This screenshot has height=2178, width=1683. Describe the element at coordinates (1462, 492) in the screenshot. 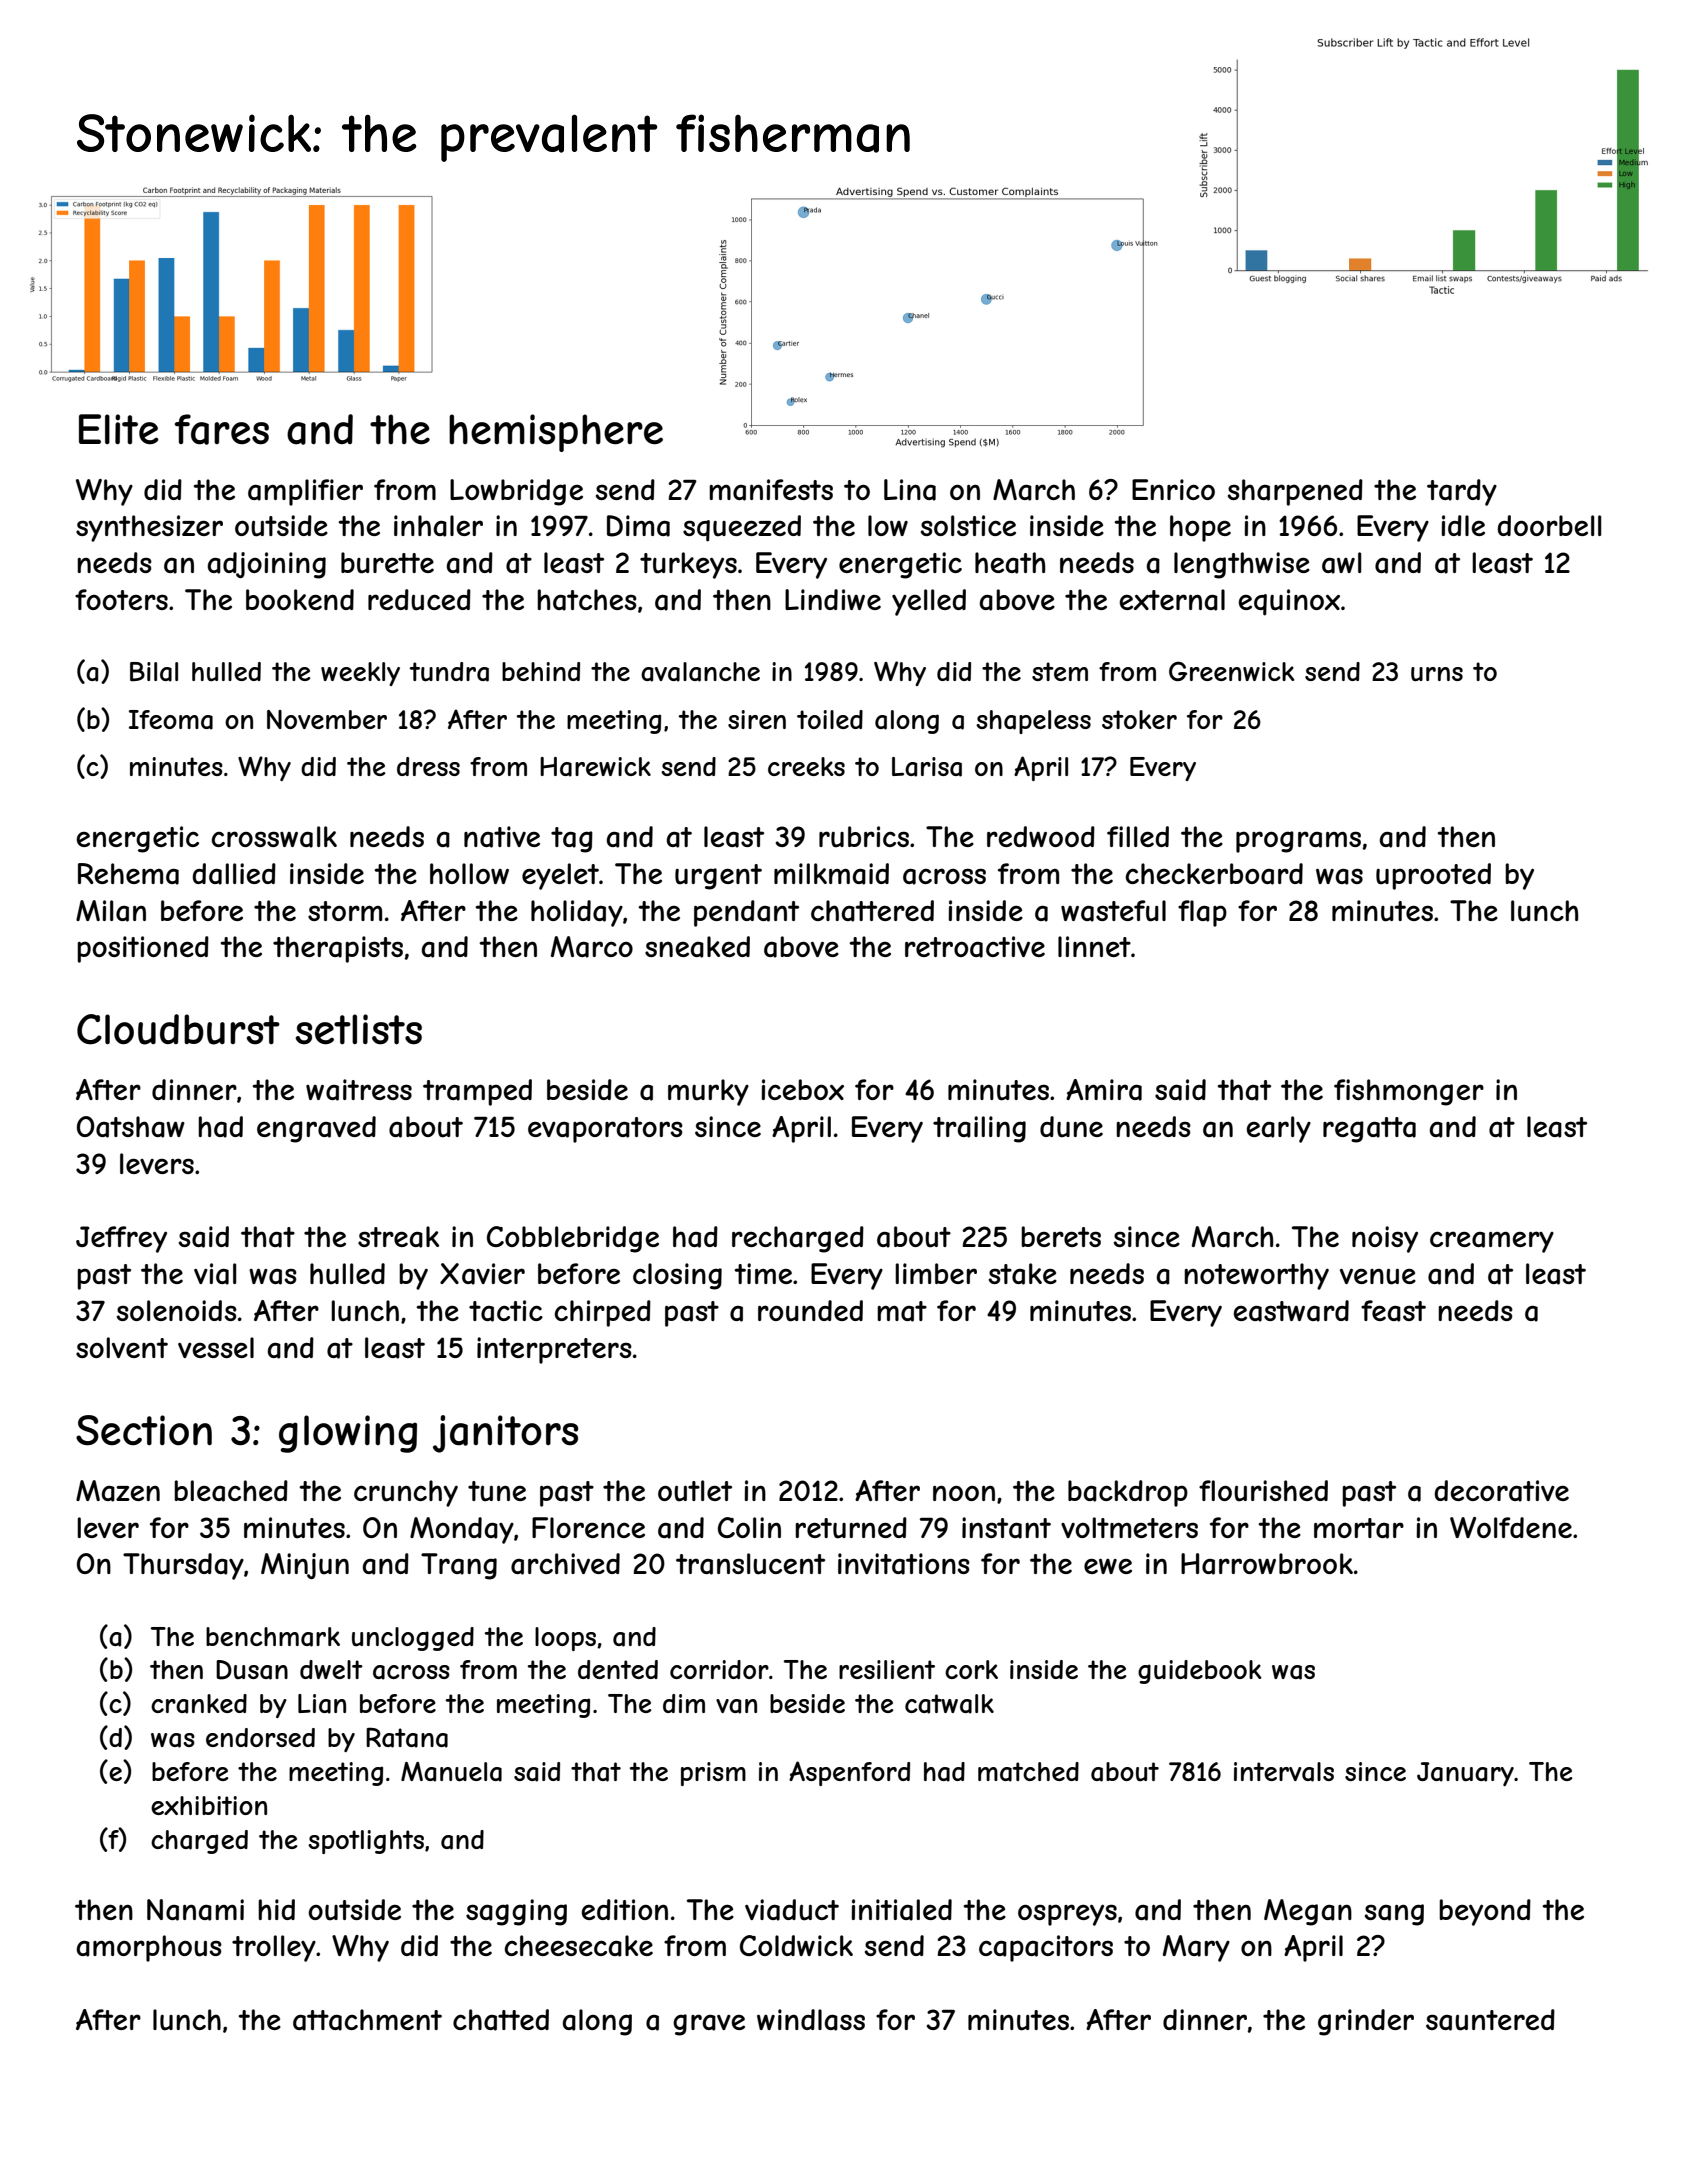

I see `tardy` at that location.
